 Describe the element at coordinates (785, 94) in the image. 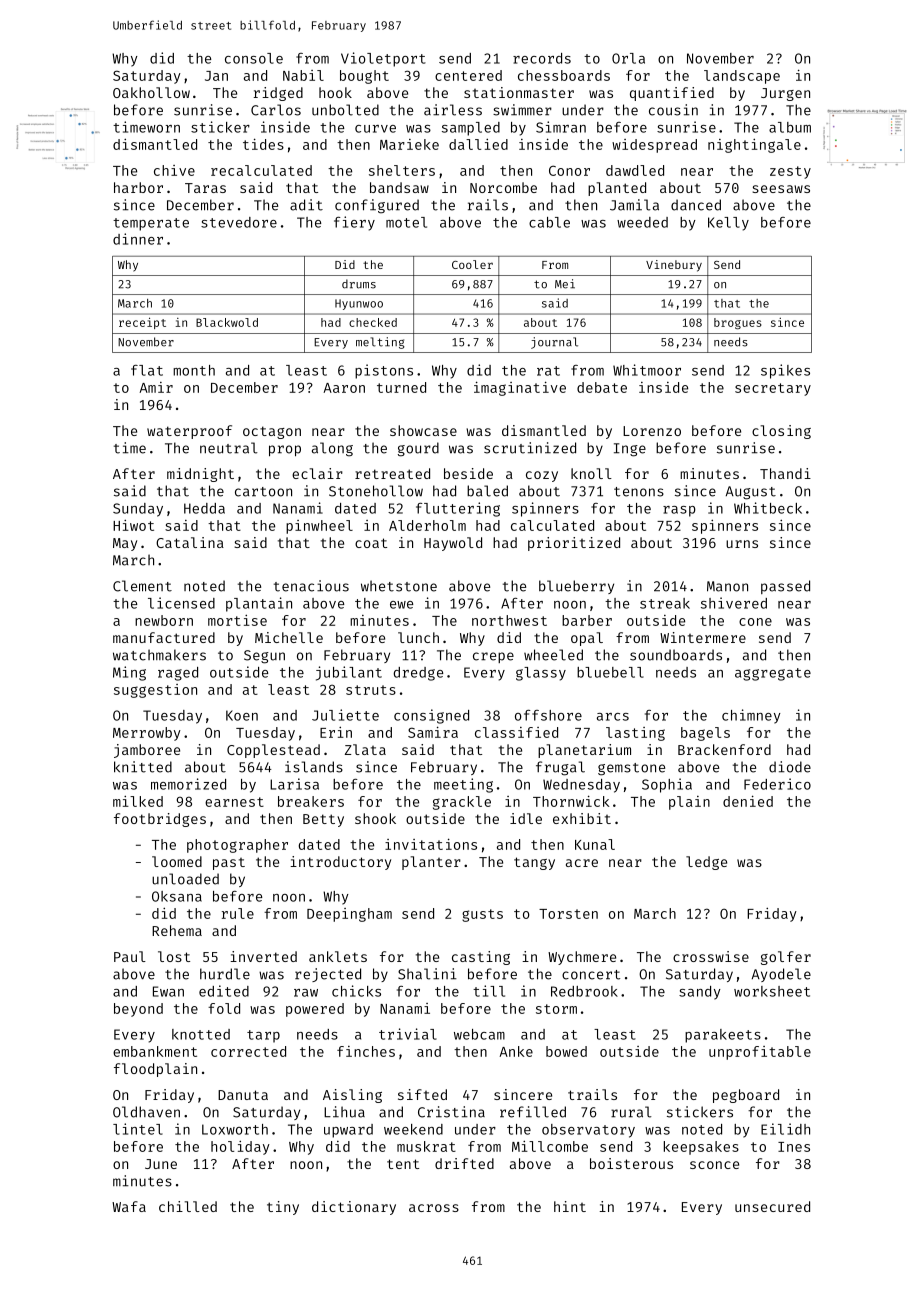

I see `Jurgen` at that location.
